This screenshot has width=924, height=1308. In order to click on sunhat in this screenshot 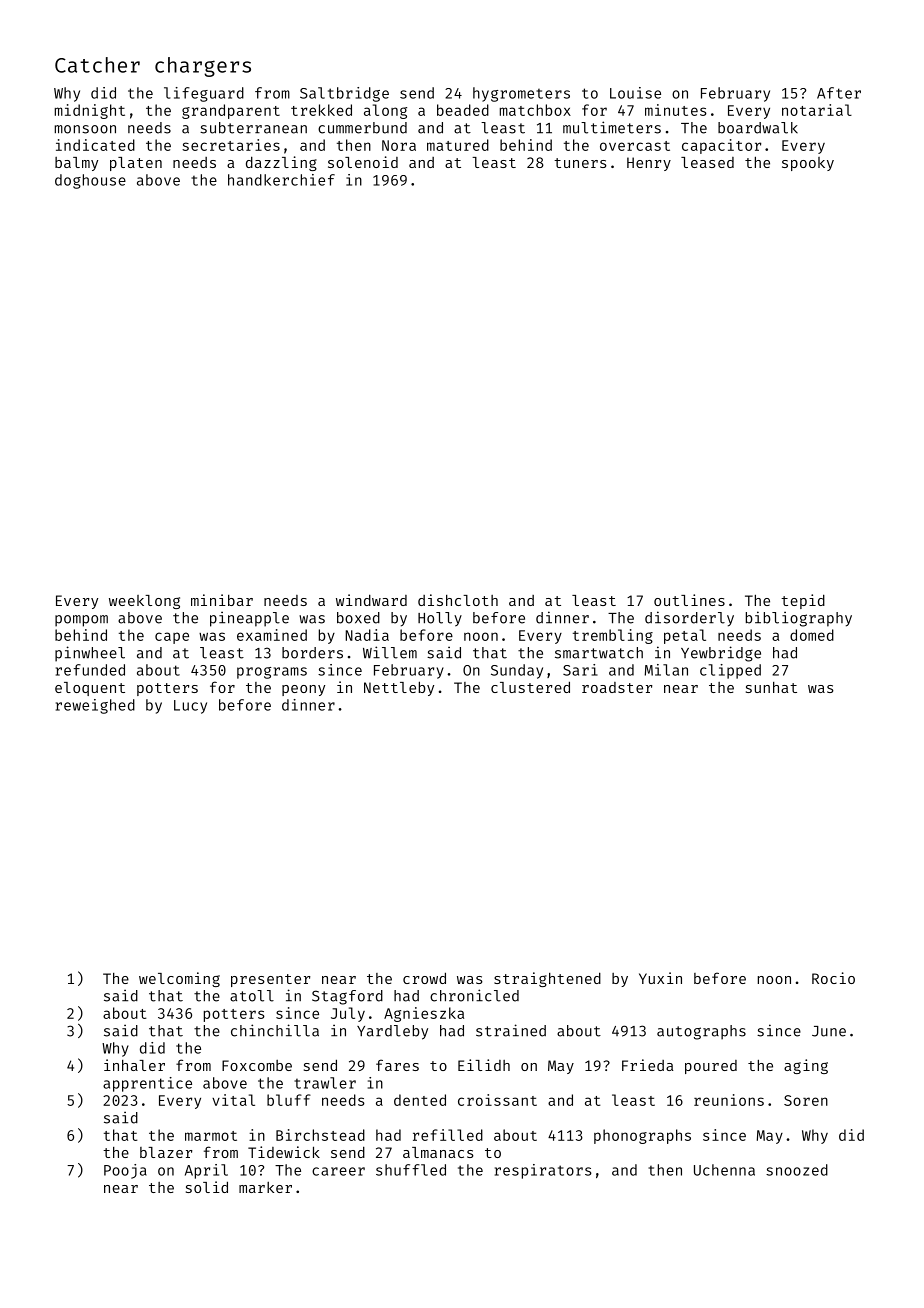, I will do `click(771, 687)`.
